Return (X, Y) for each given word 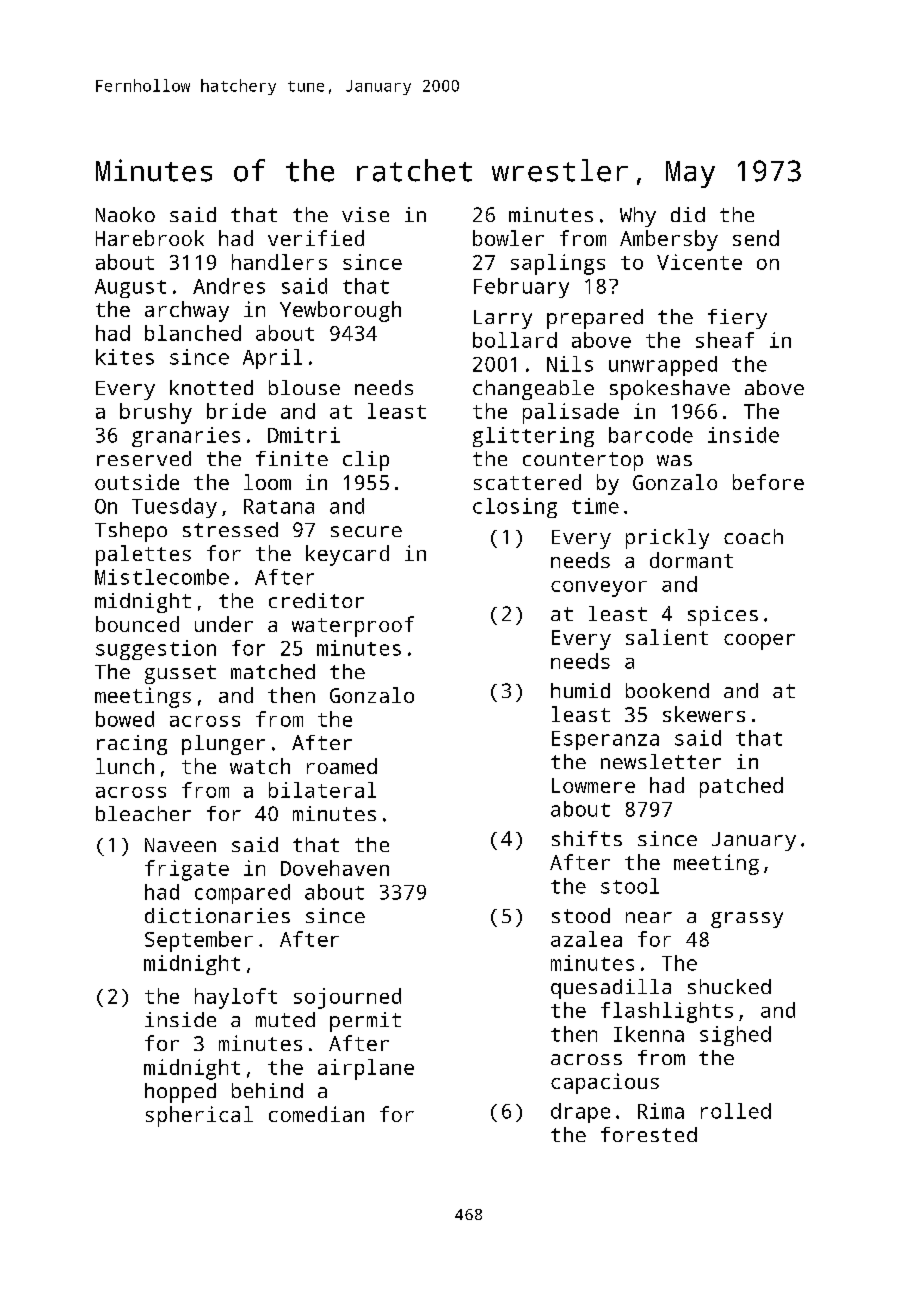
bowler (508, 238)
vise (365, 214)
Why (638, 217)
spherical (199, 1116)
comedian (316, 1114)
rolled (736, 1111)
